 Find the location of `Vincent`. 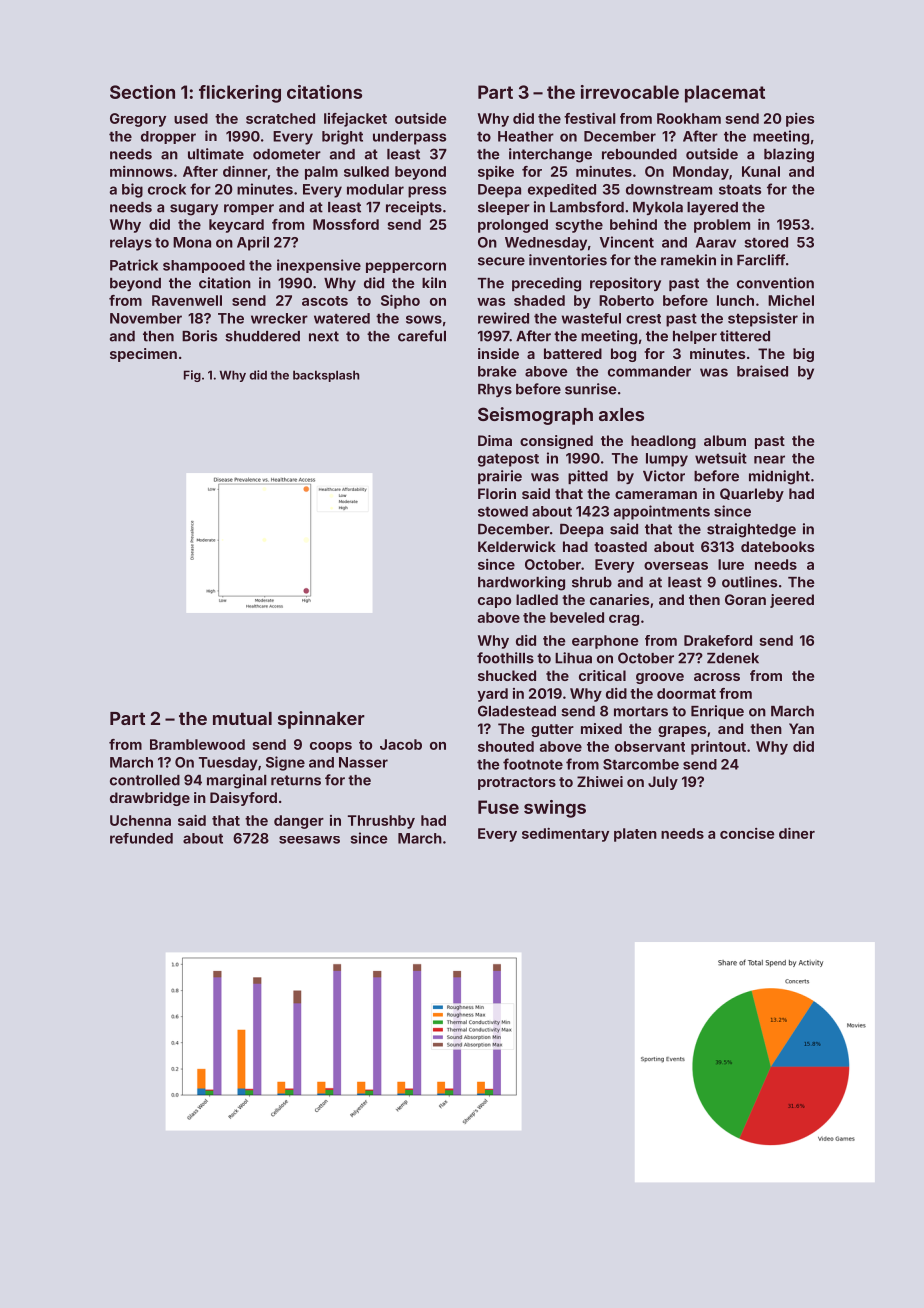

Vincent is located at coordinates (627, 242).
